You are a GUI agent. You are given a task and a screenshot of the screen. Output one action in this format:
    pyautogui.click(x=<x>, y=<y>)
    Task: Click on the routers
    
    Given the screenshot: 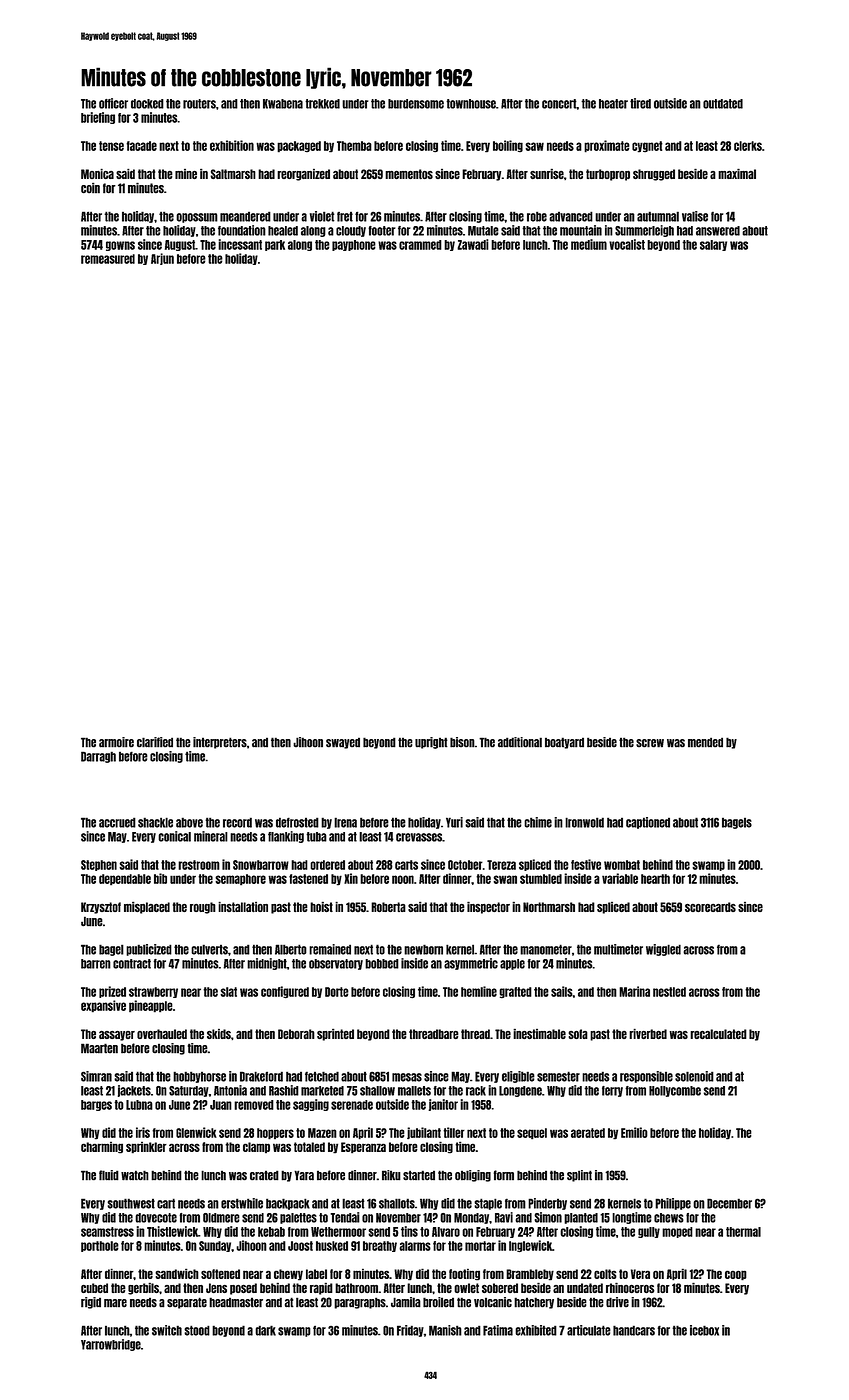 What is the action you would take?
    pyautogui.click(x=199, y=104)
